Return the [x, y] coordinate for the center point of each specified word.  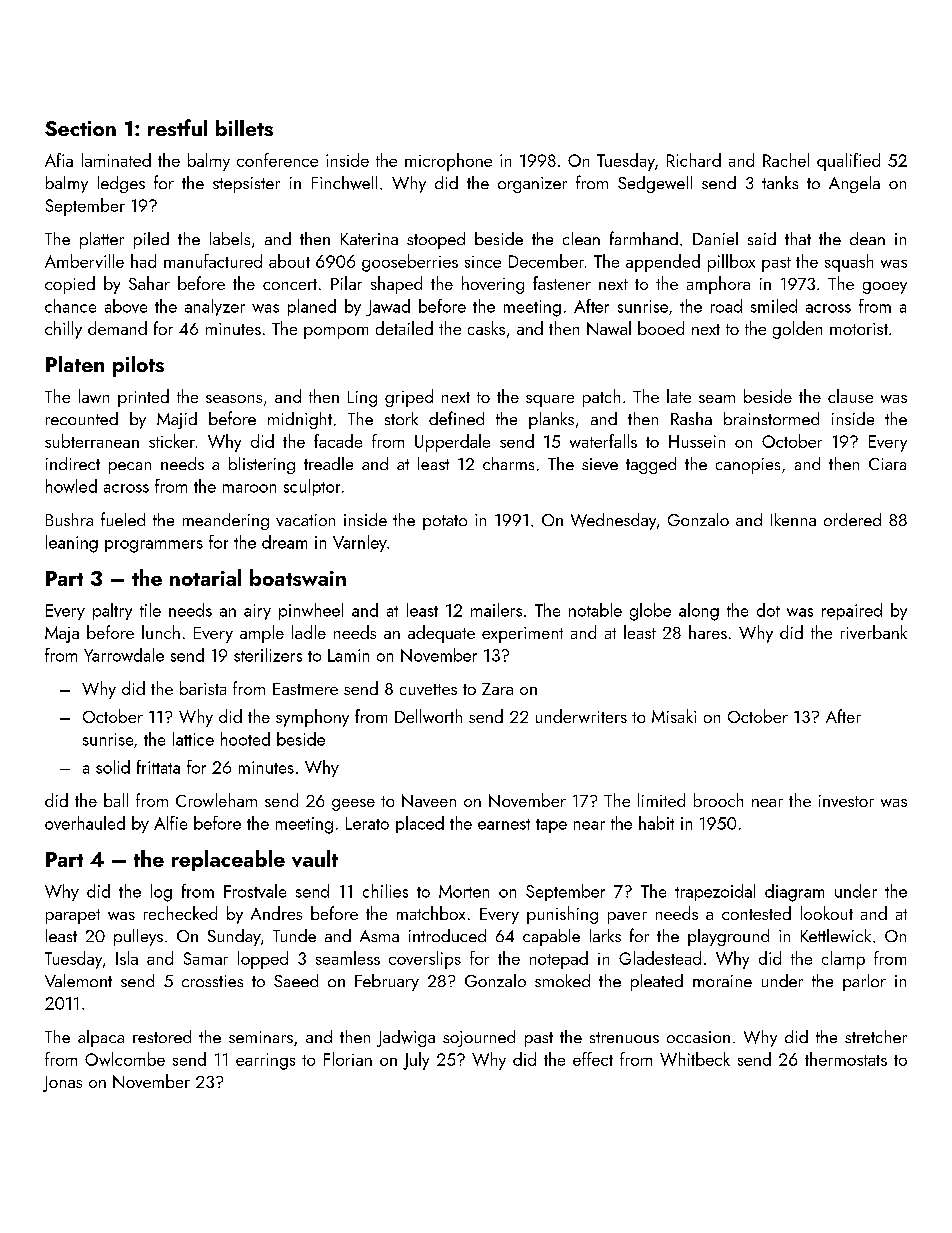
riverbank [874, 632]
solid [113, 767]
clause [850, 396]
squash [849, 263]
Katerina [369, 239]
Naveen [429, 800]
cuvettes [428, 689]
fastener [562, 283]
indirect [73, 463]
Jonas [62, 1084]
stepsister [246, 185]
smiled [774, 306]
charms [508, 463]
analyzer [215, 307]
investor [846, 801]
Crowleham [216, 800]
